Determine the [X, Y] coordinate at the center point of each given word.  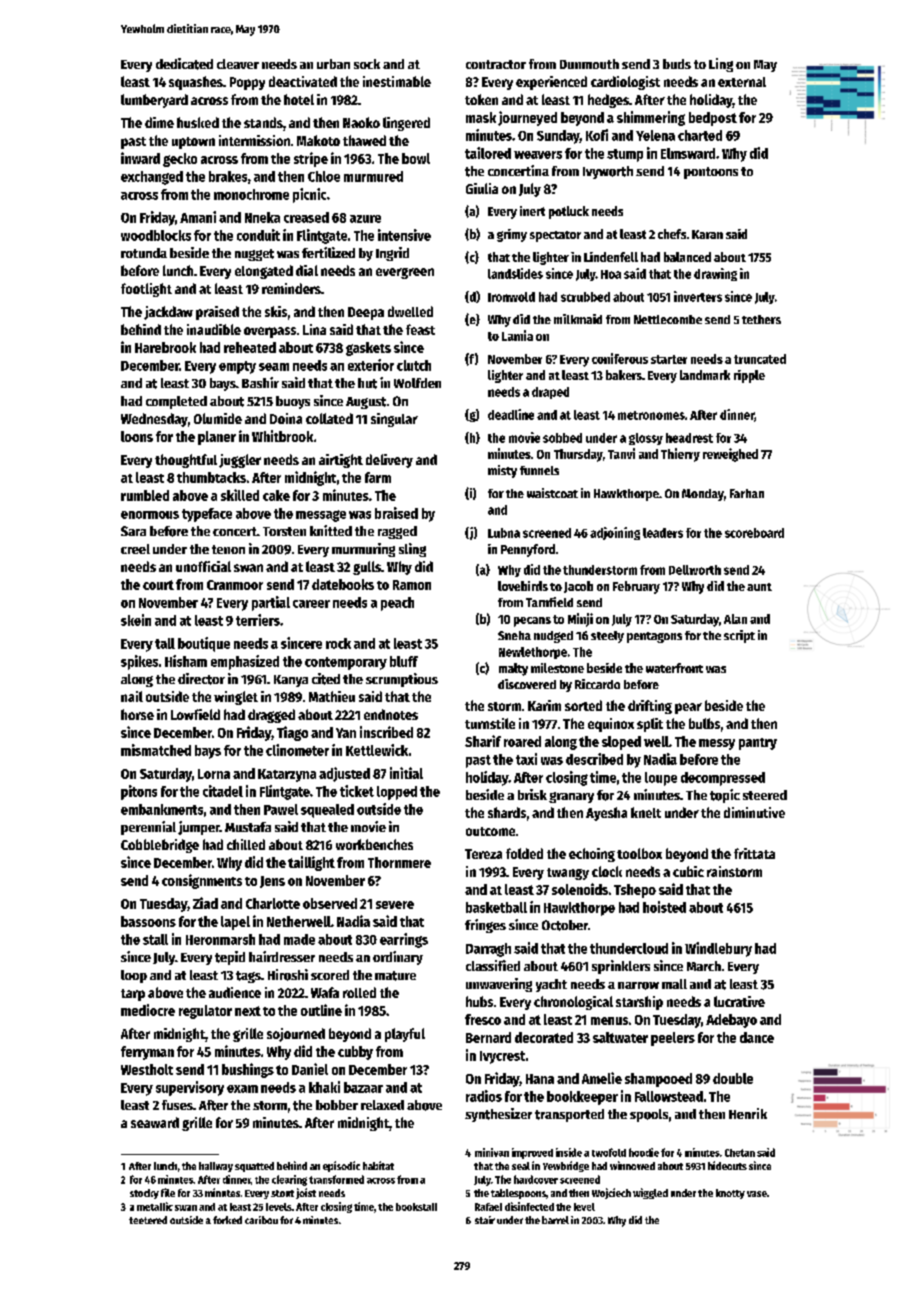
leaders [663, 533]
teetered [148, 1220]
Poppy [247, 83]
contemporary [346, 663]
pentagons [654, 637]
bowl [416, 158]
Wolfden [417, 383]
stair [485, 1220]
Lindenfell [611, 257]
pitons [139, 792]
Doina [286, 418]
